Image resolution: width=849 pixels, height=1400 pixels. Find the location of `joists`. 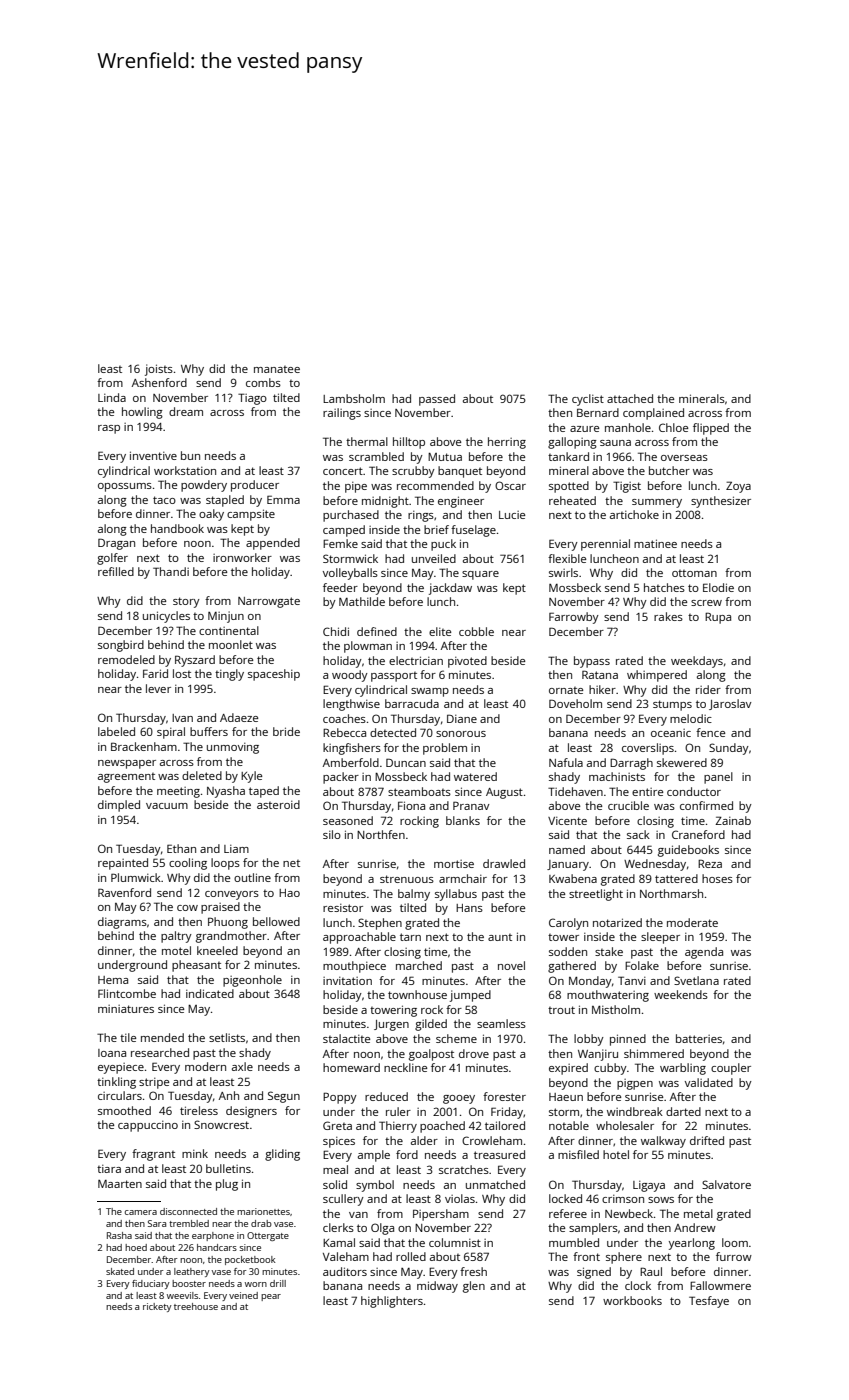

joists is located at coordinates (159, 370).
